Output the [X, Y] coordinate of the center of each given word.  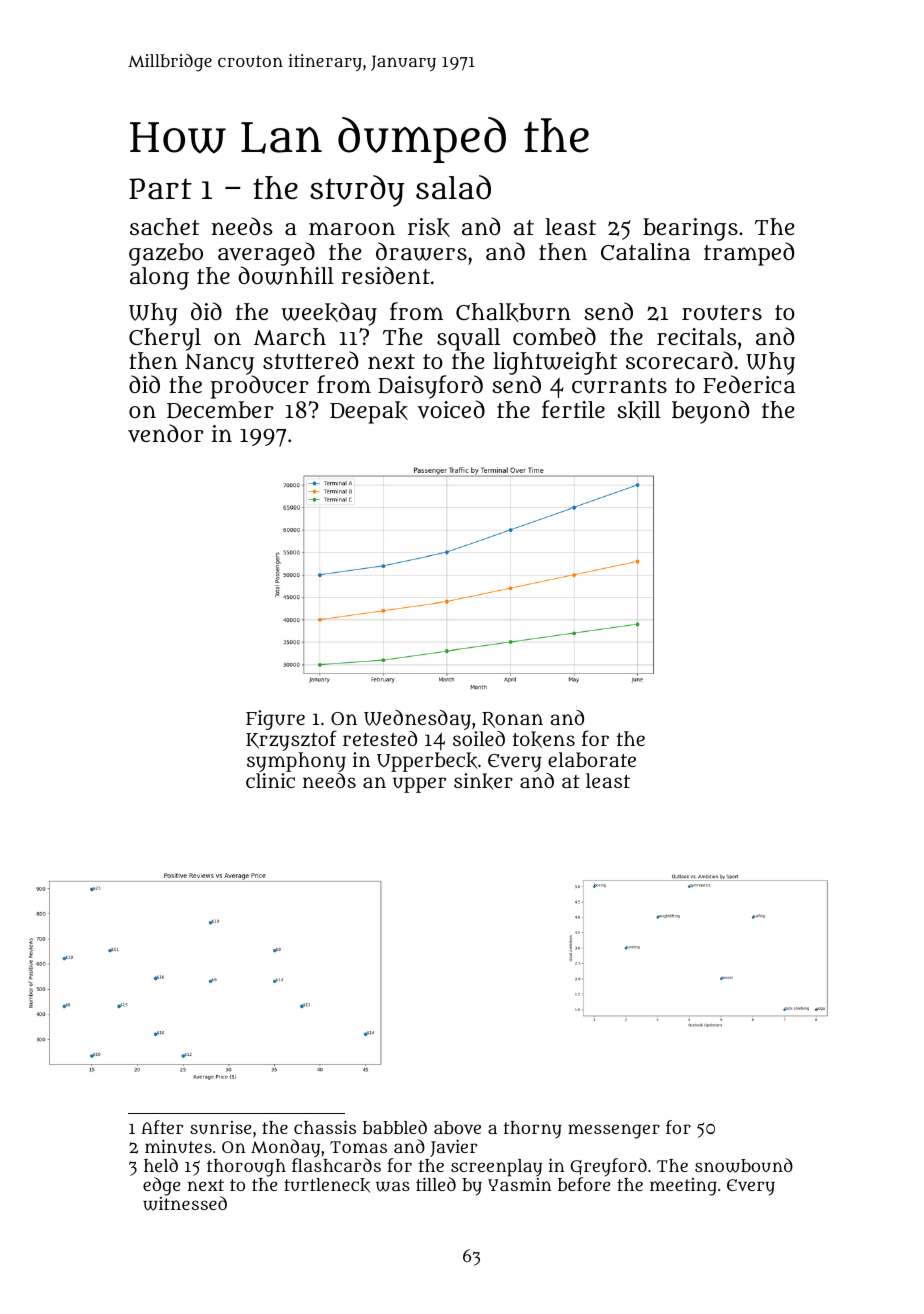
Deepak [369, 412]
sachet [164, 226]
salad [453, 187]
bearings [690, 229]
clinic [270, 780]
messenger [614, 1131]
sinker [483, 781]
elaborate [592, 759]
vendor [166, 433]
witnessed [185, 1203]
